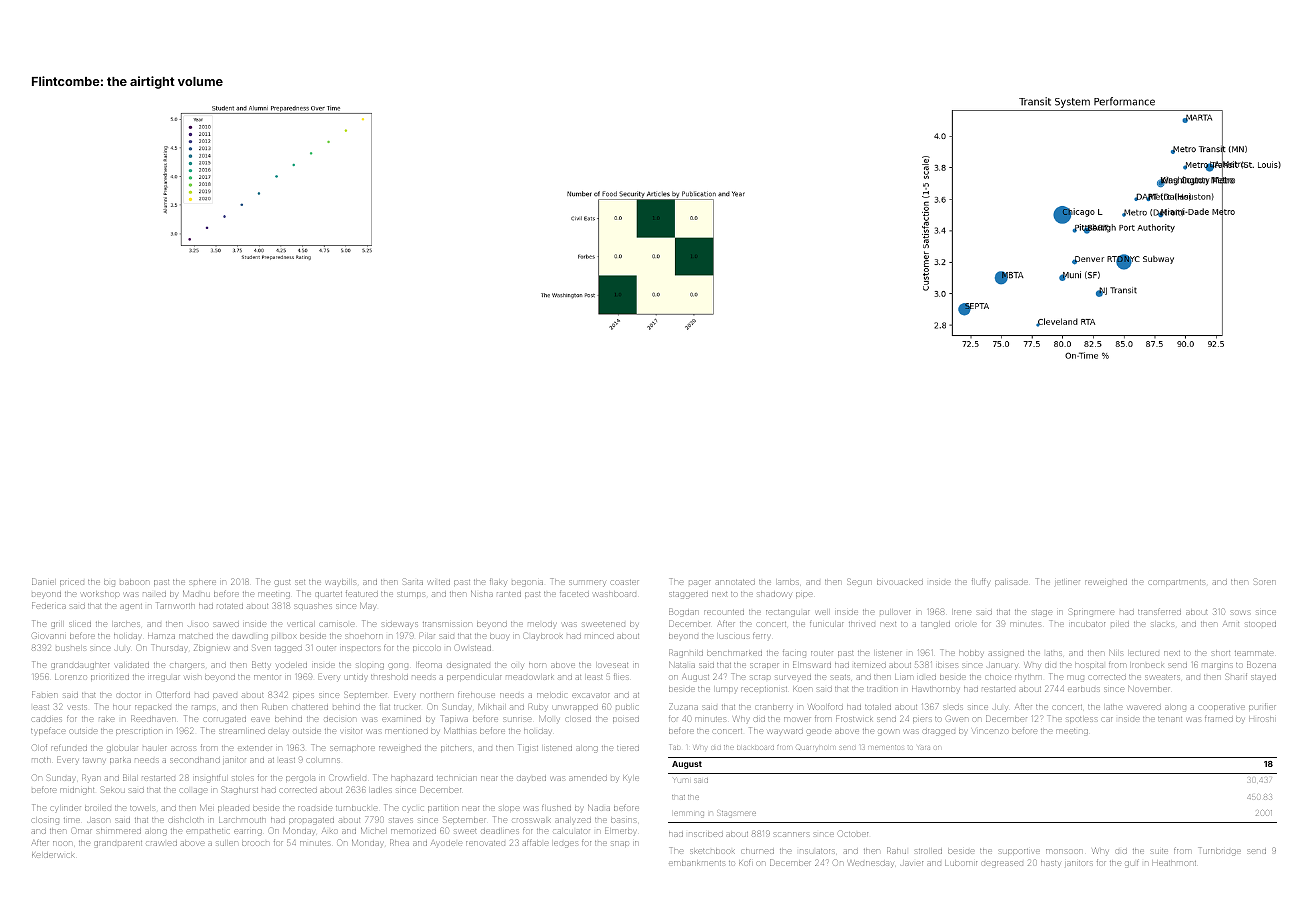  I want to click on wavered, so click(1144, 707).
